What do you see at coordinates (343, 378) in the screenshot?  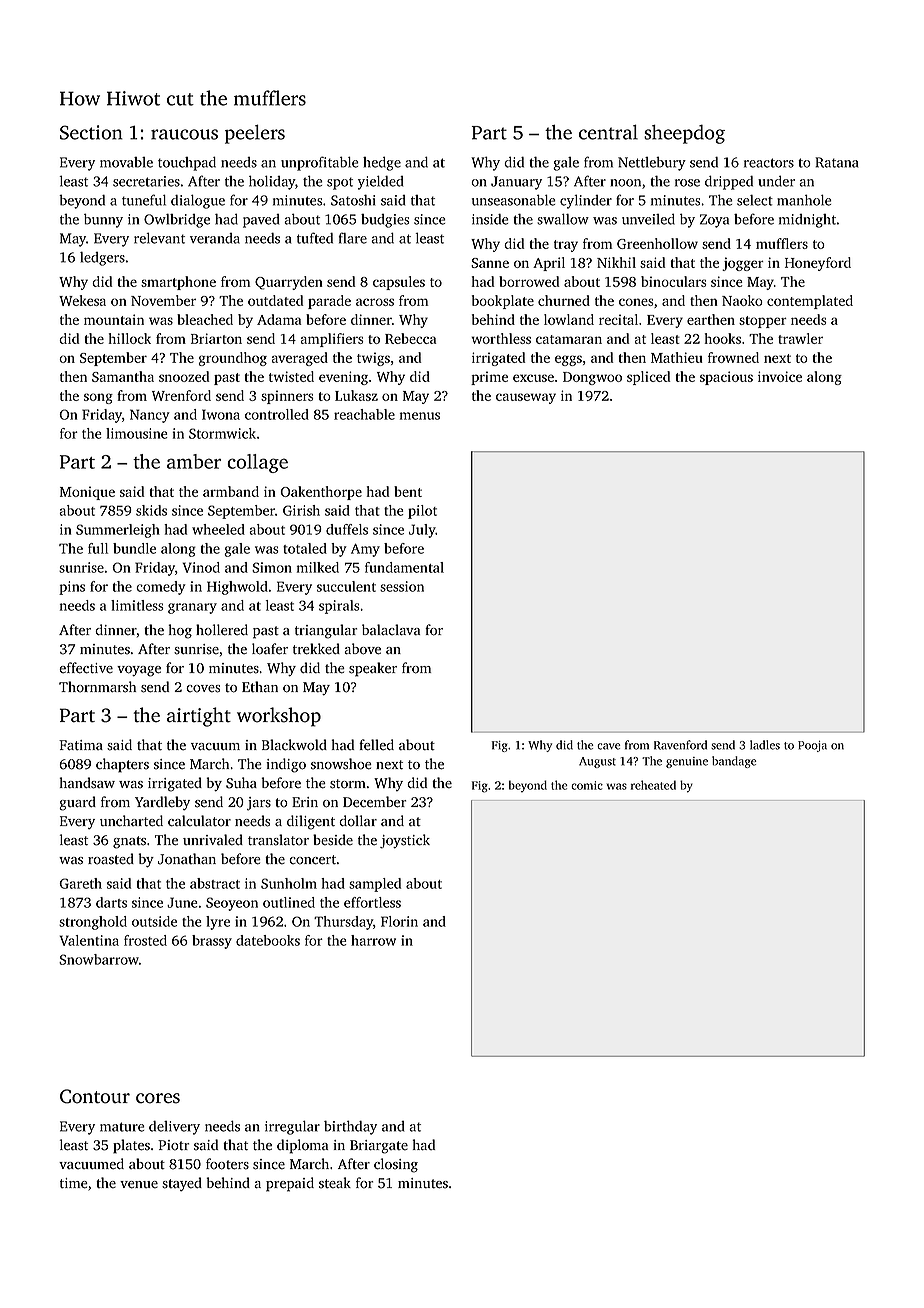 I see `evening` at bounding box center [343, 378].
